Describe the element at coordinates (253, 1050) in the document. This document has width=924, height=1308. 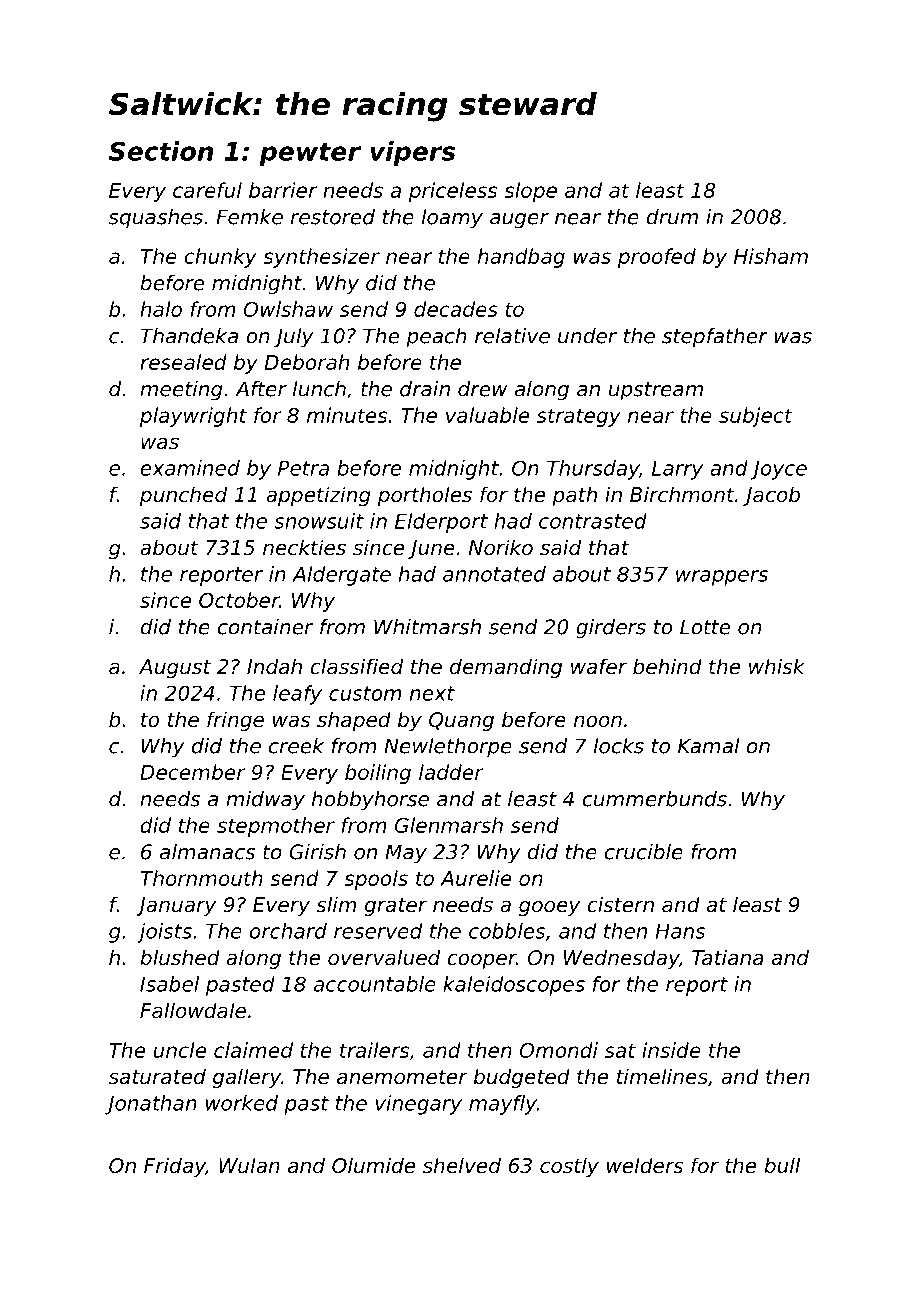
I see `claimed` at that location.
